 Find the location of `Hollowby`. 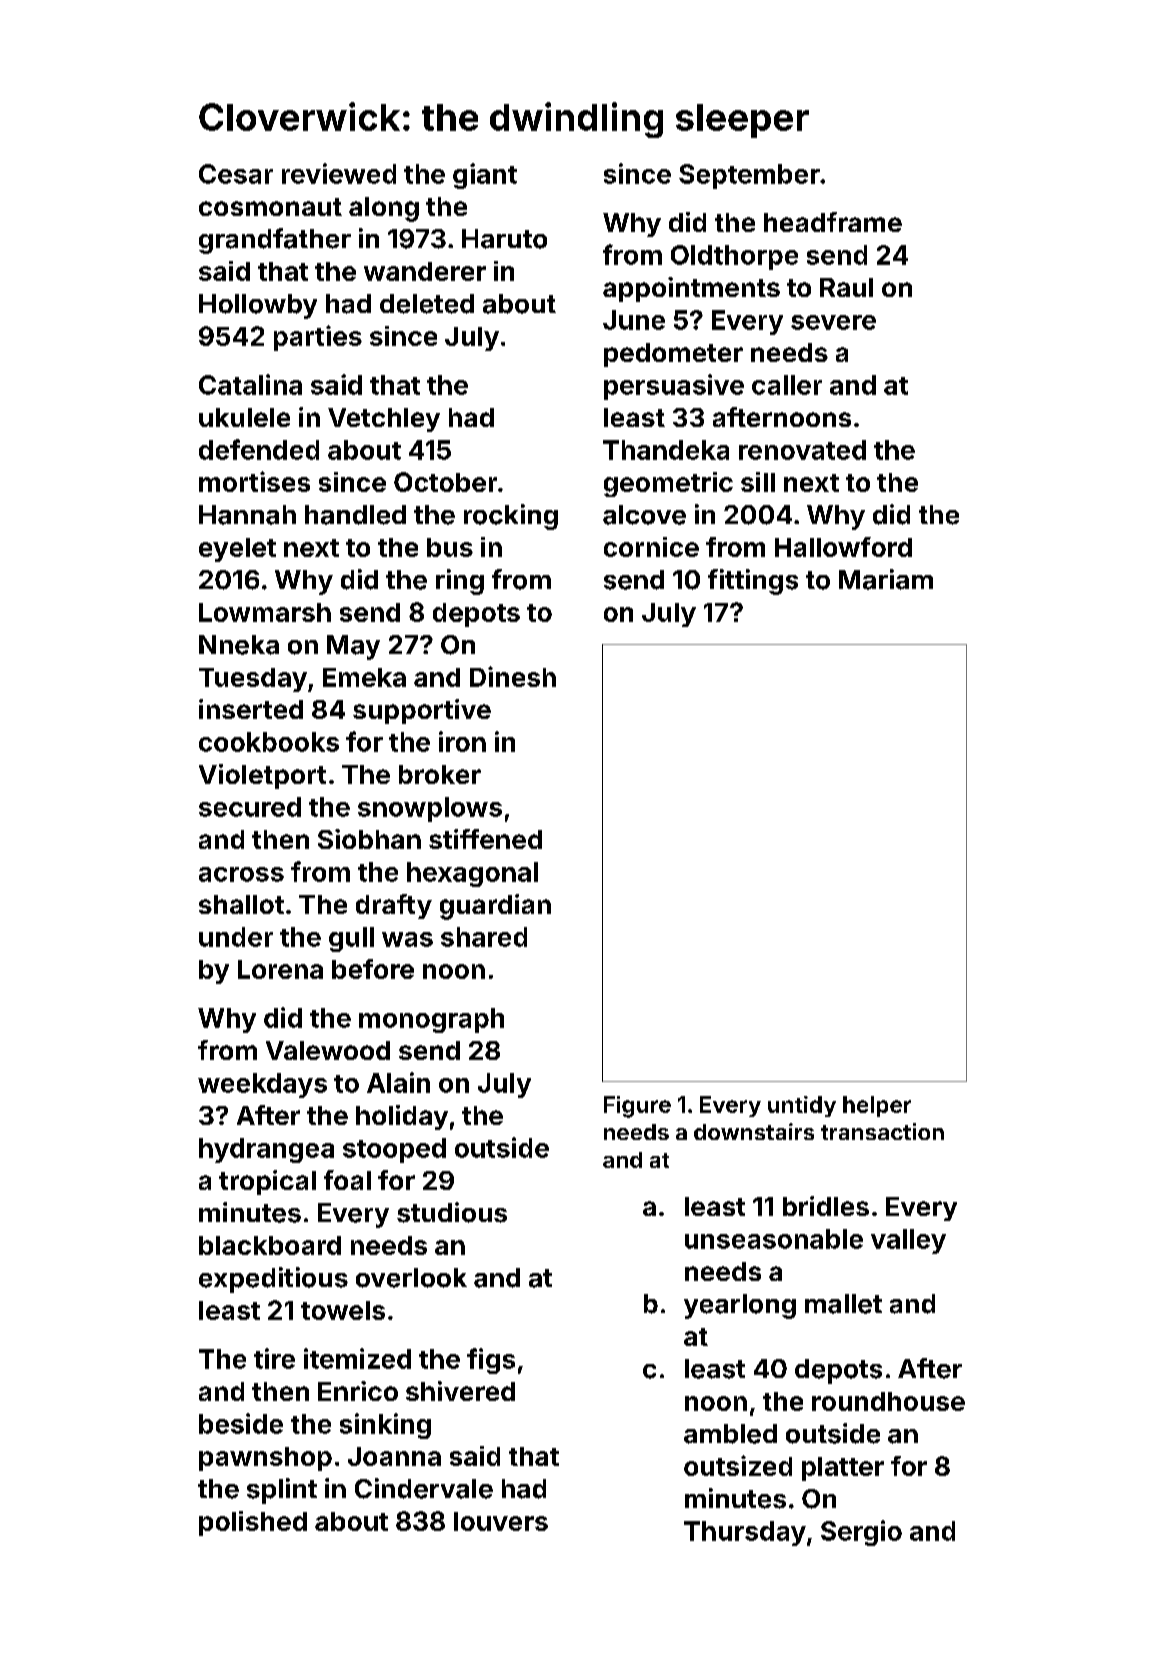

Hollowby is located at coordinates (258, 306).
